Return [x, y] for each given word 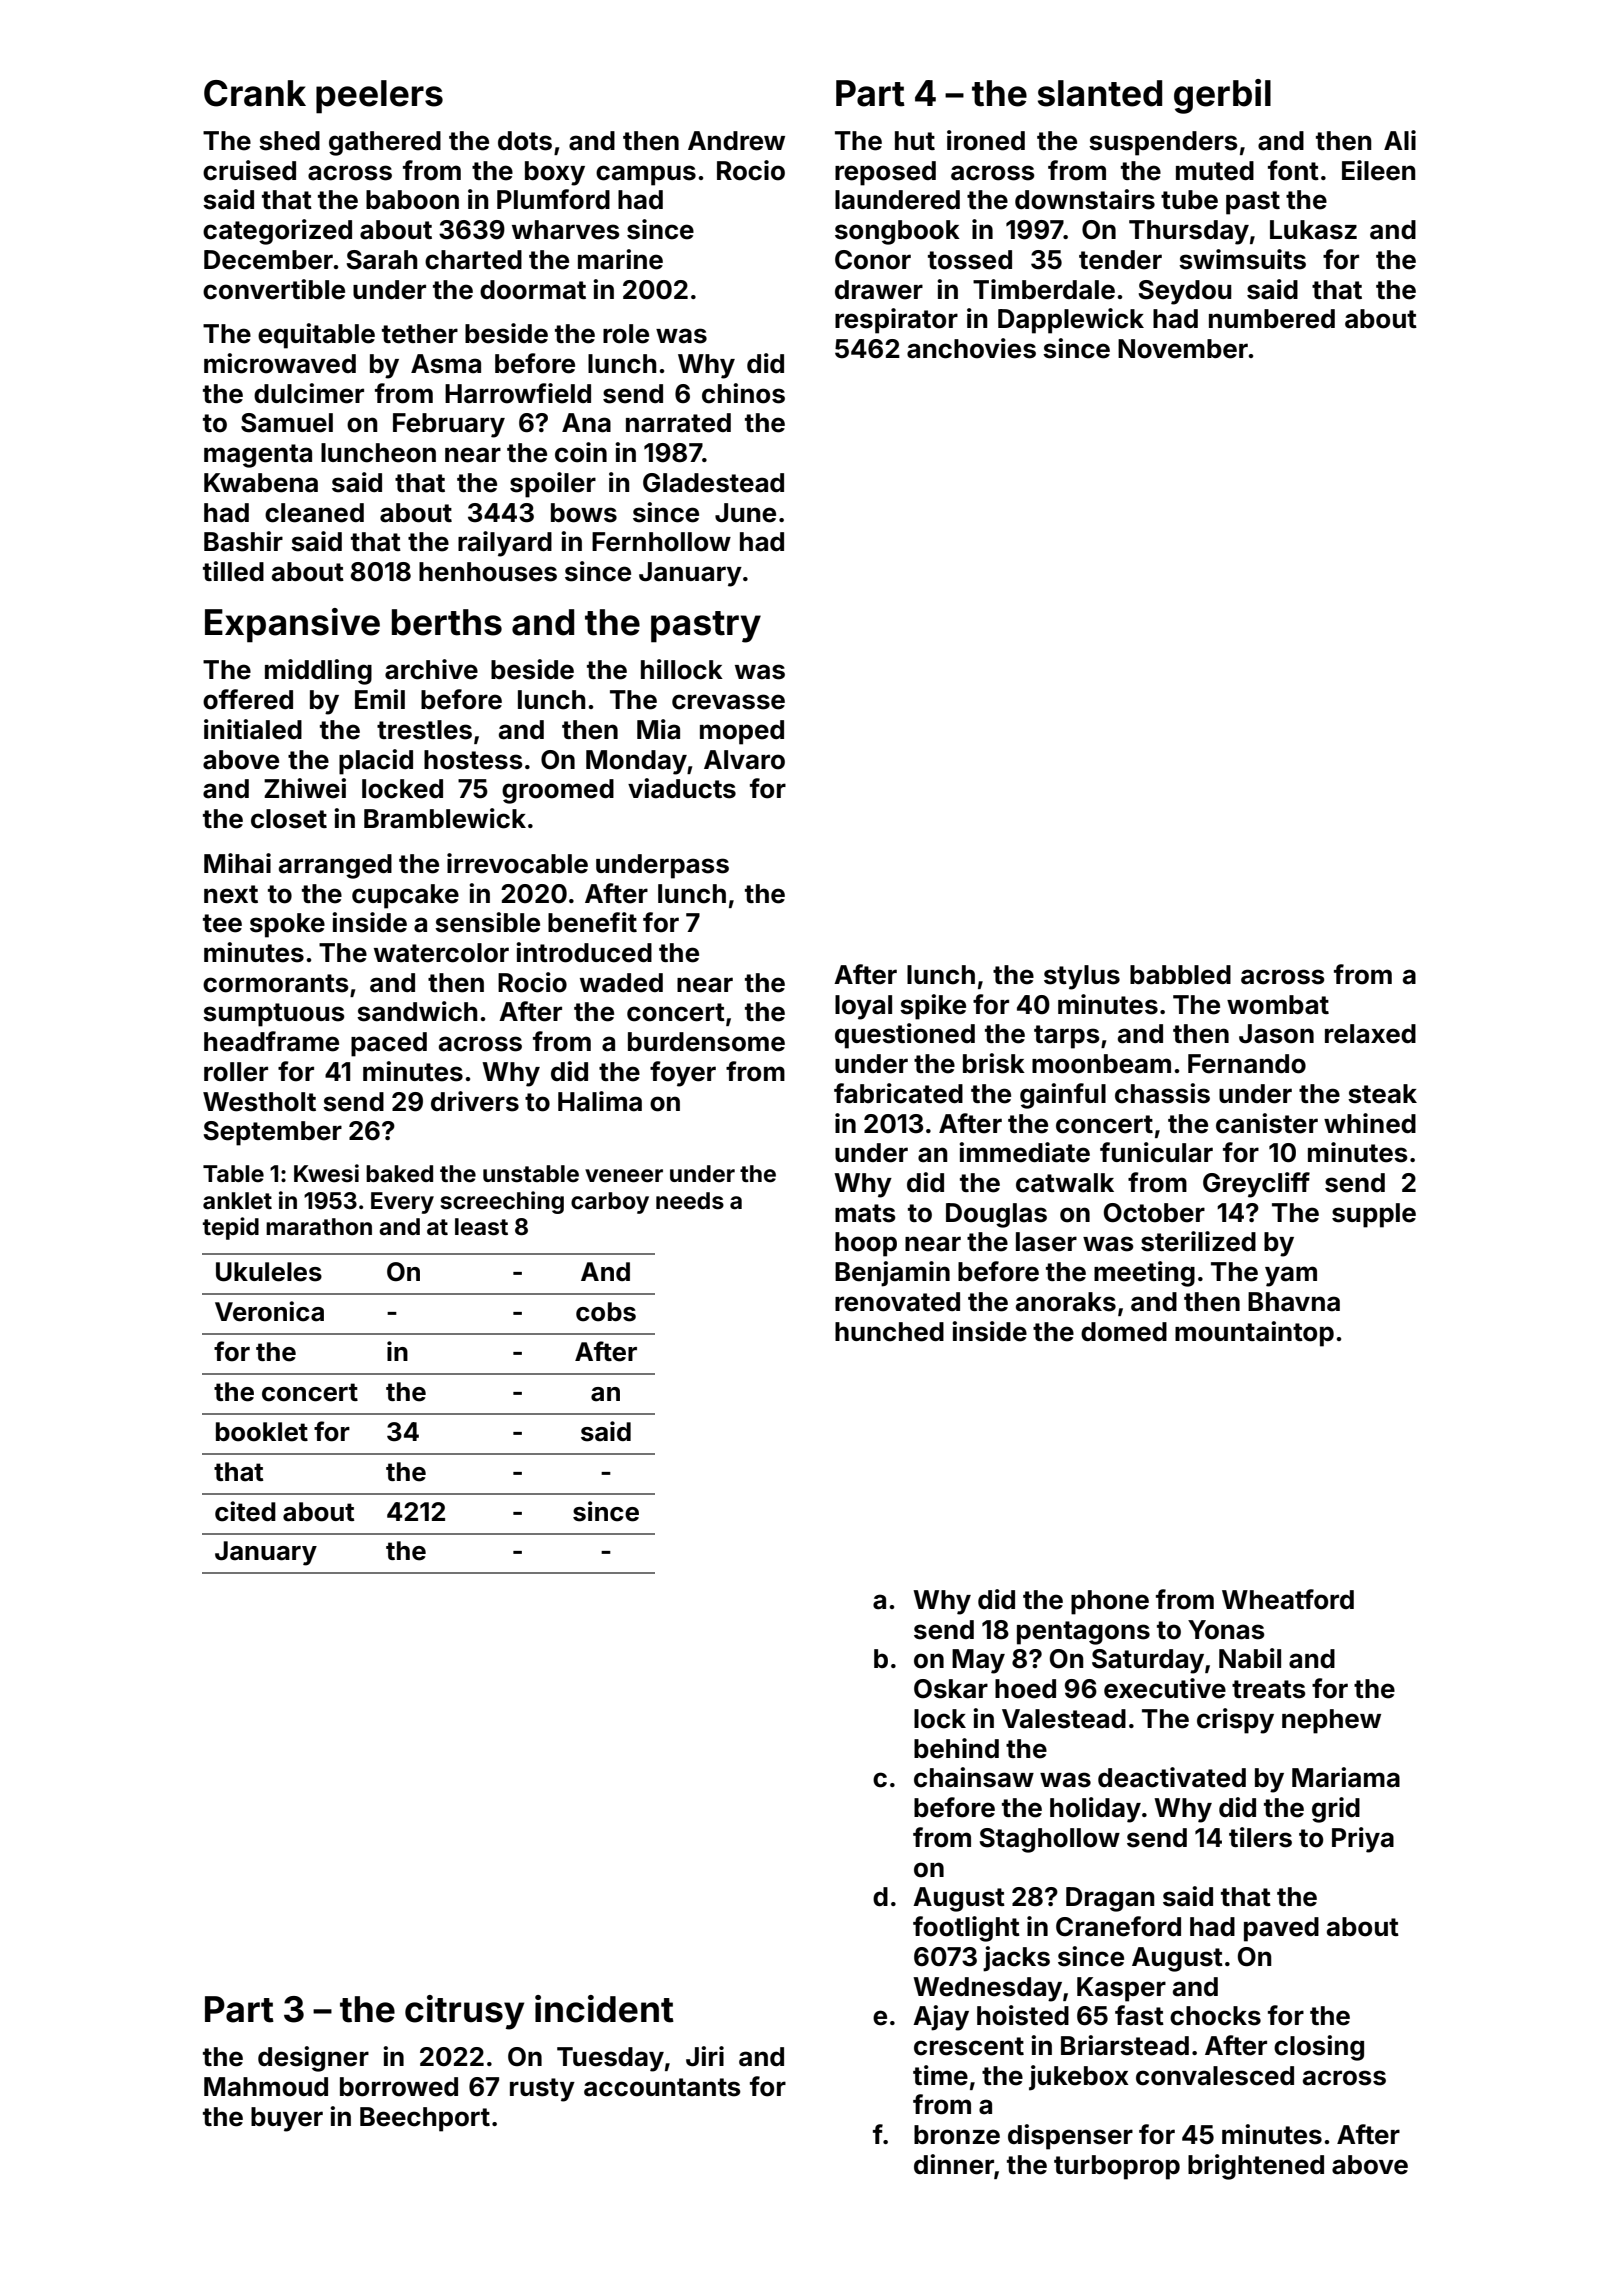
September [272, 1133]
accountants [662, 2087]
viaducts [682, 788]
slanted [1100, 93]
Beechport [425, 2119]
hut [915, 140]
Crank [255, 93]
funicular [1156, 1152]
